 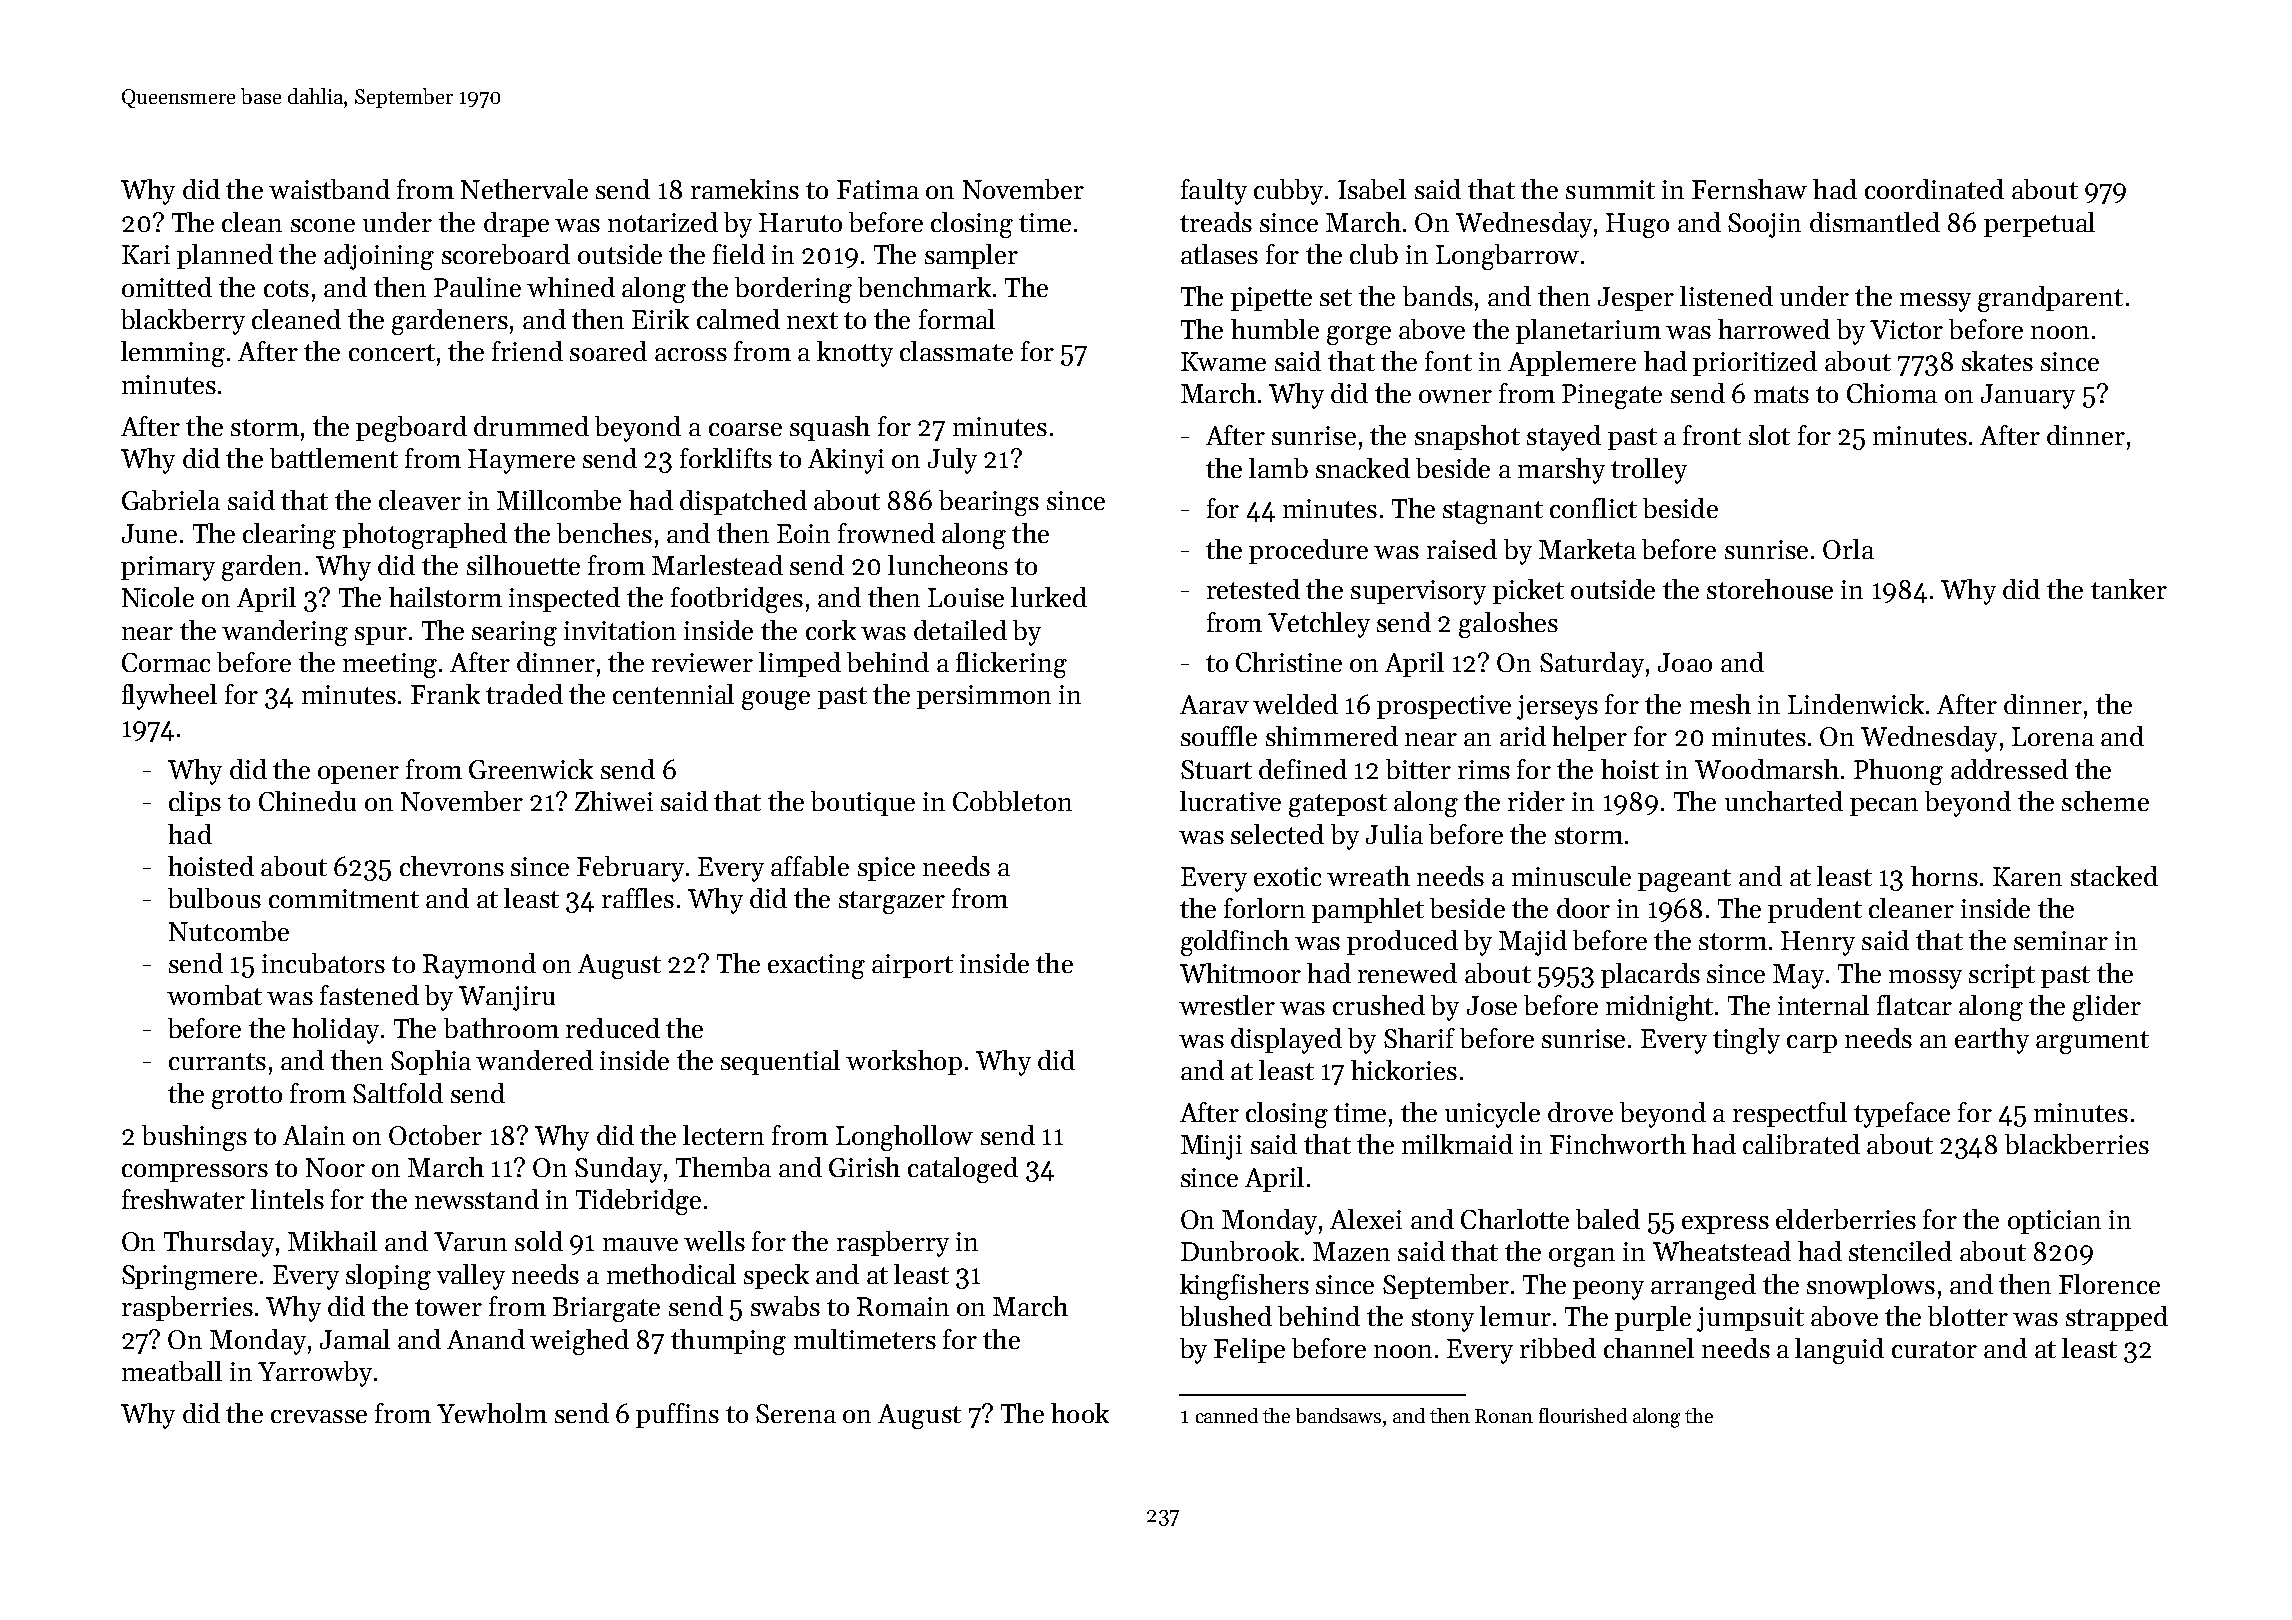 What do you see at coordinates (187, 1308) in the image?
I see `raspberries` at bounding box center [187, 1308].
